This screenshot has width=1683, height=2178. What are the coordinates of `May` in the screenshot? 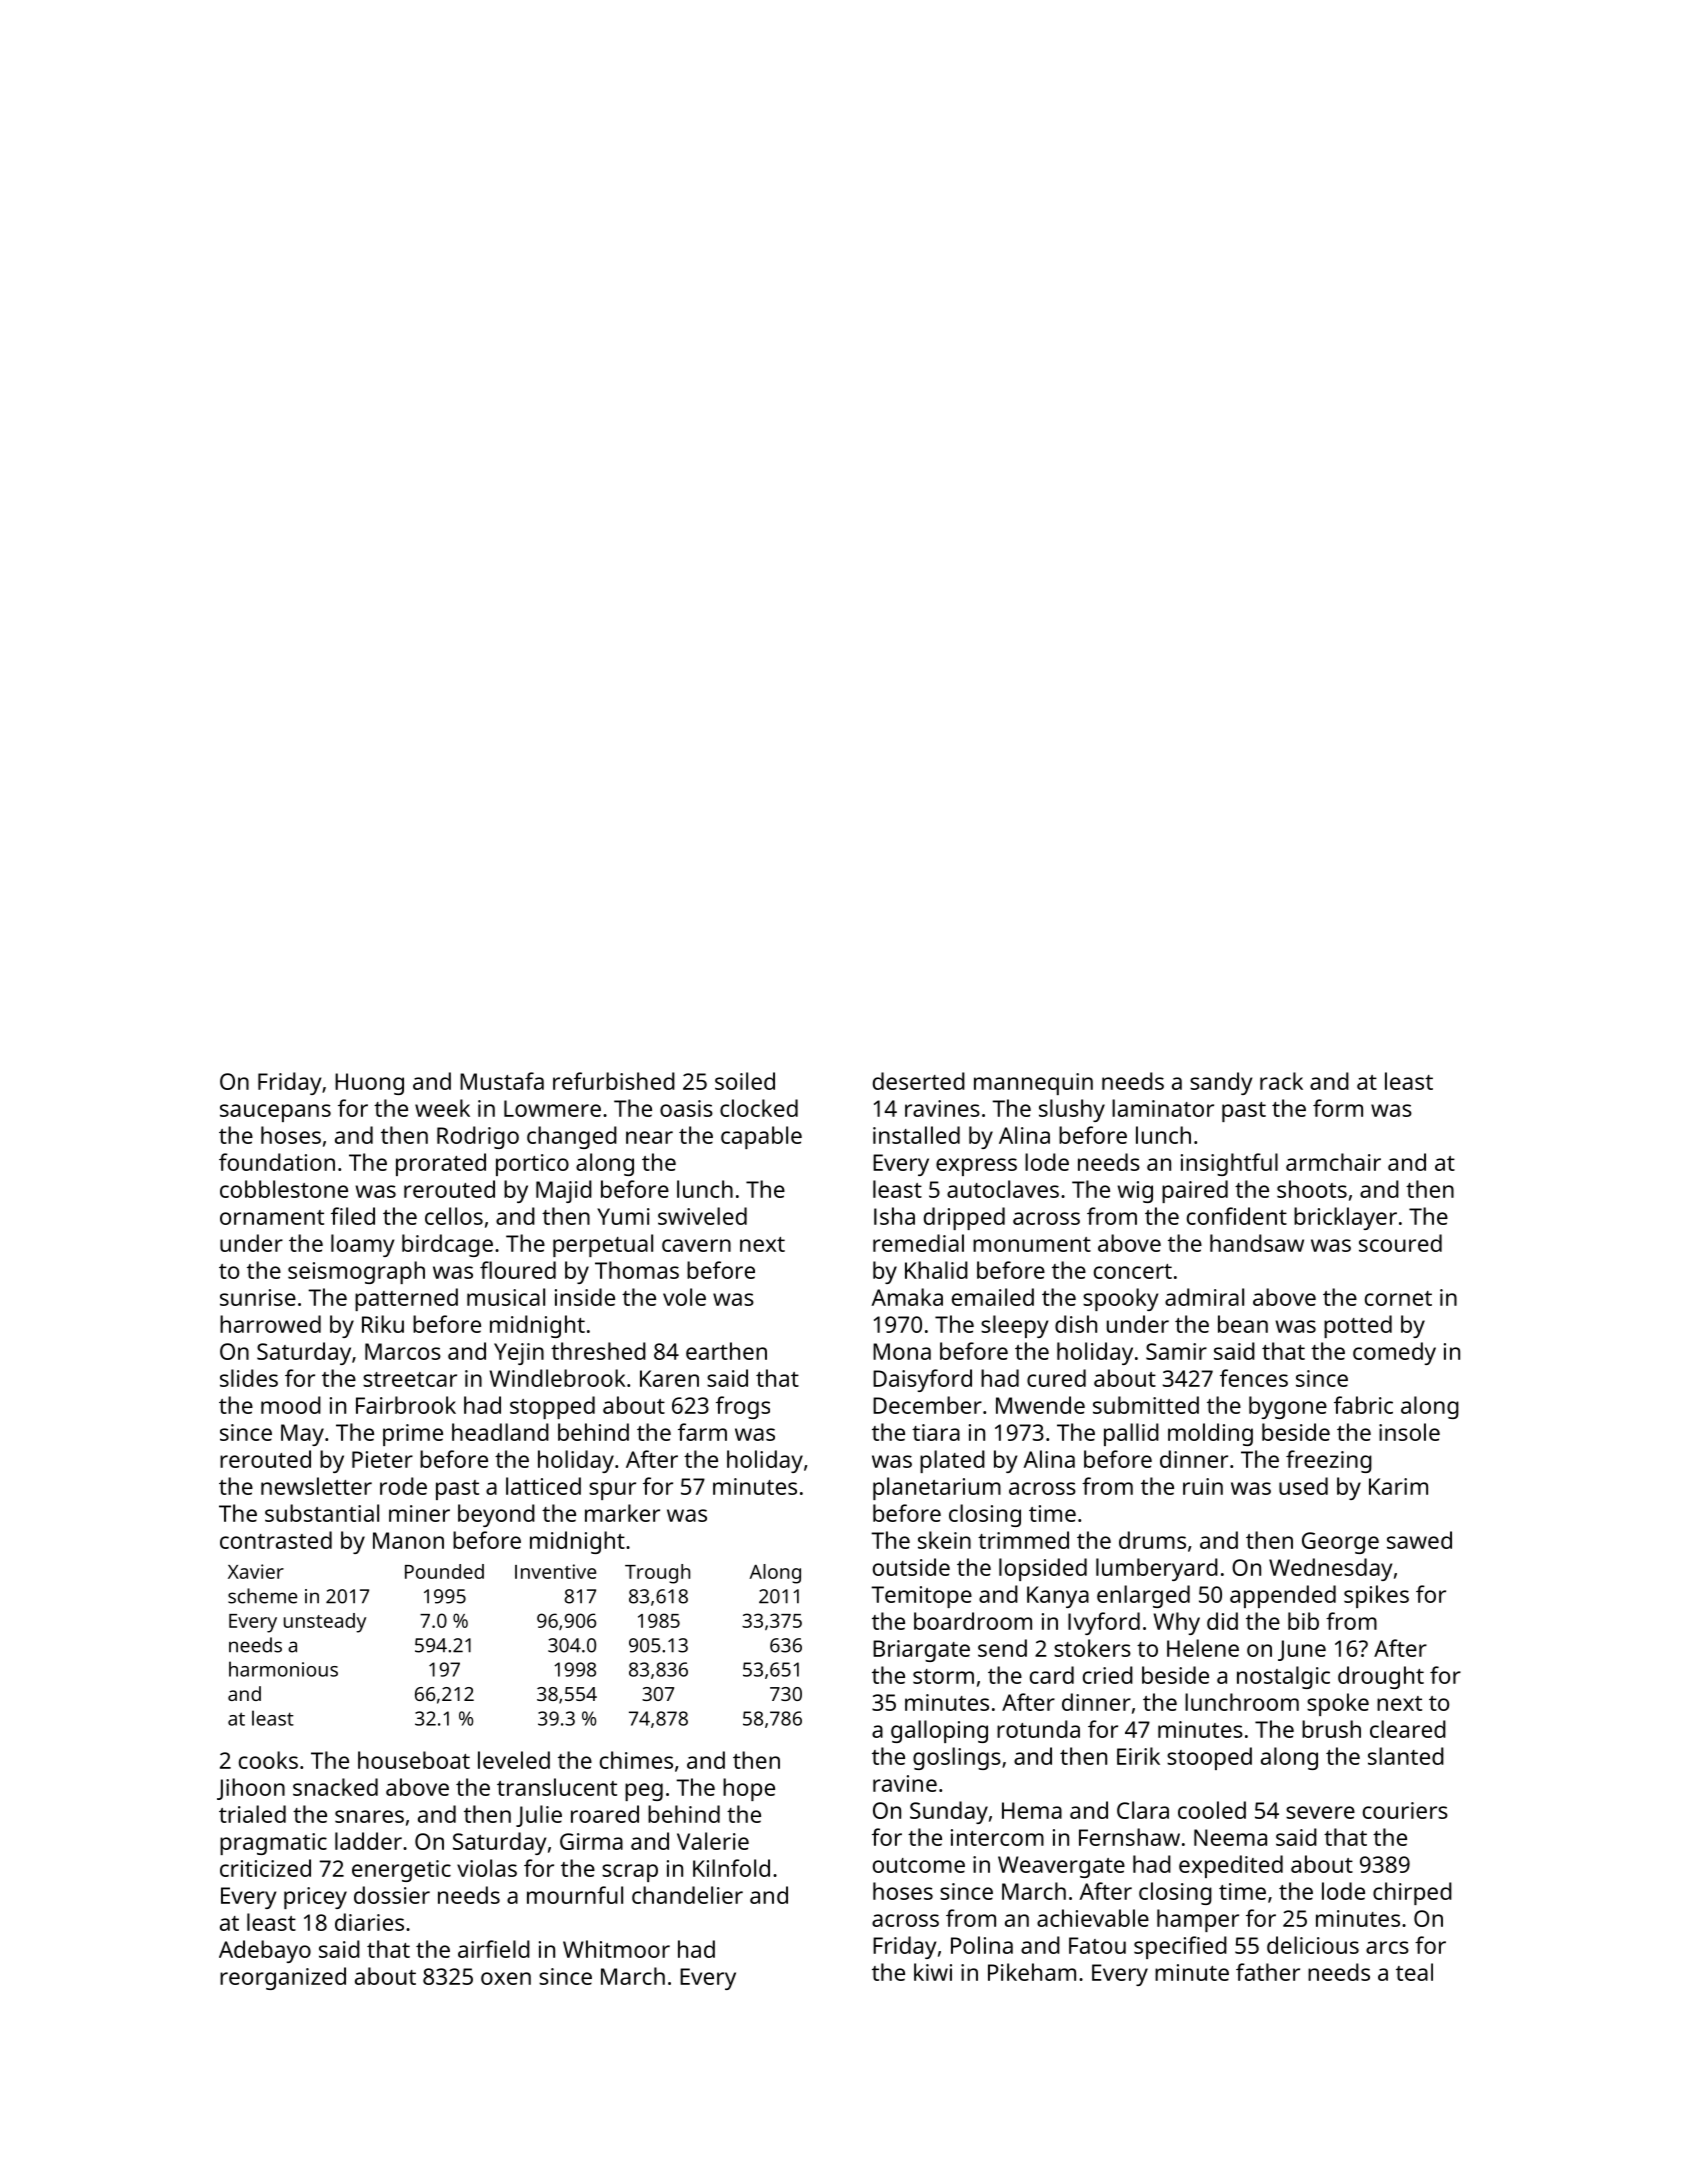 It's located at (302, 1435).
